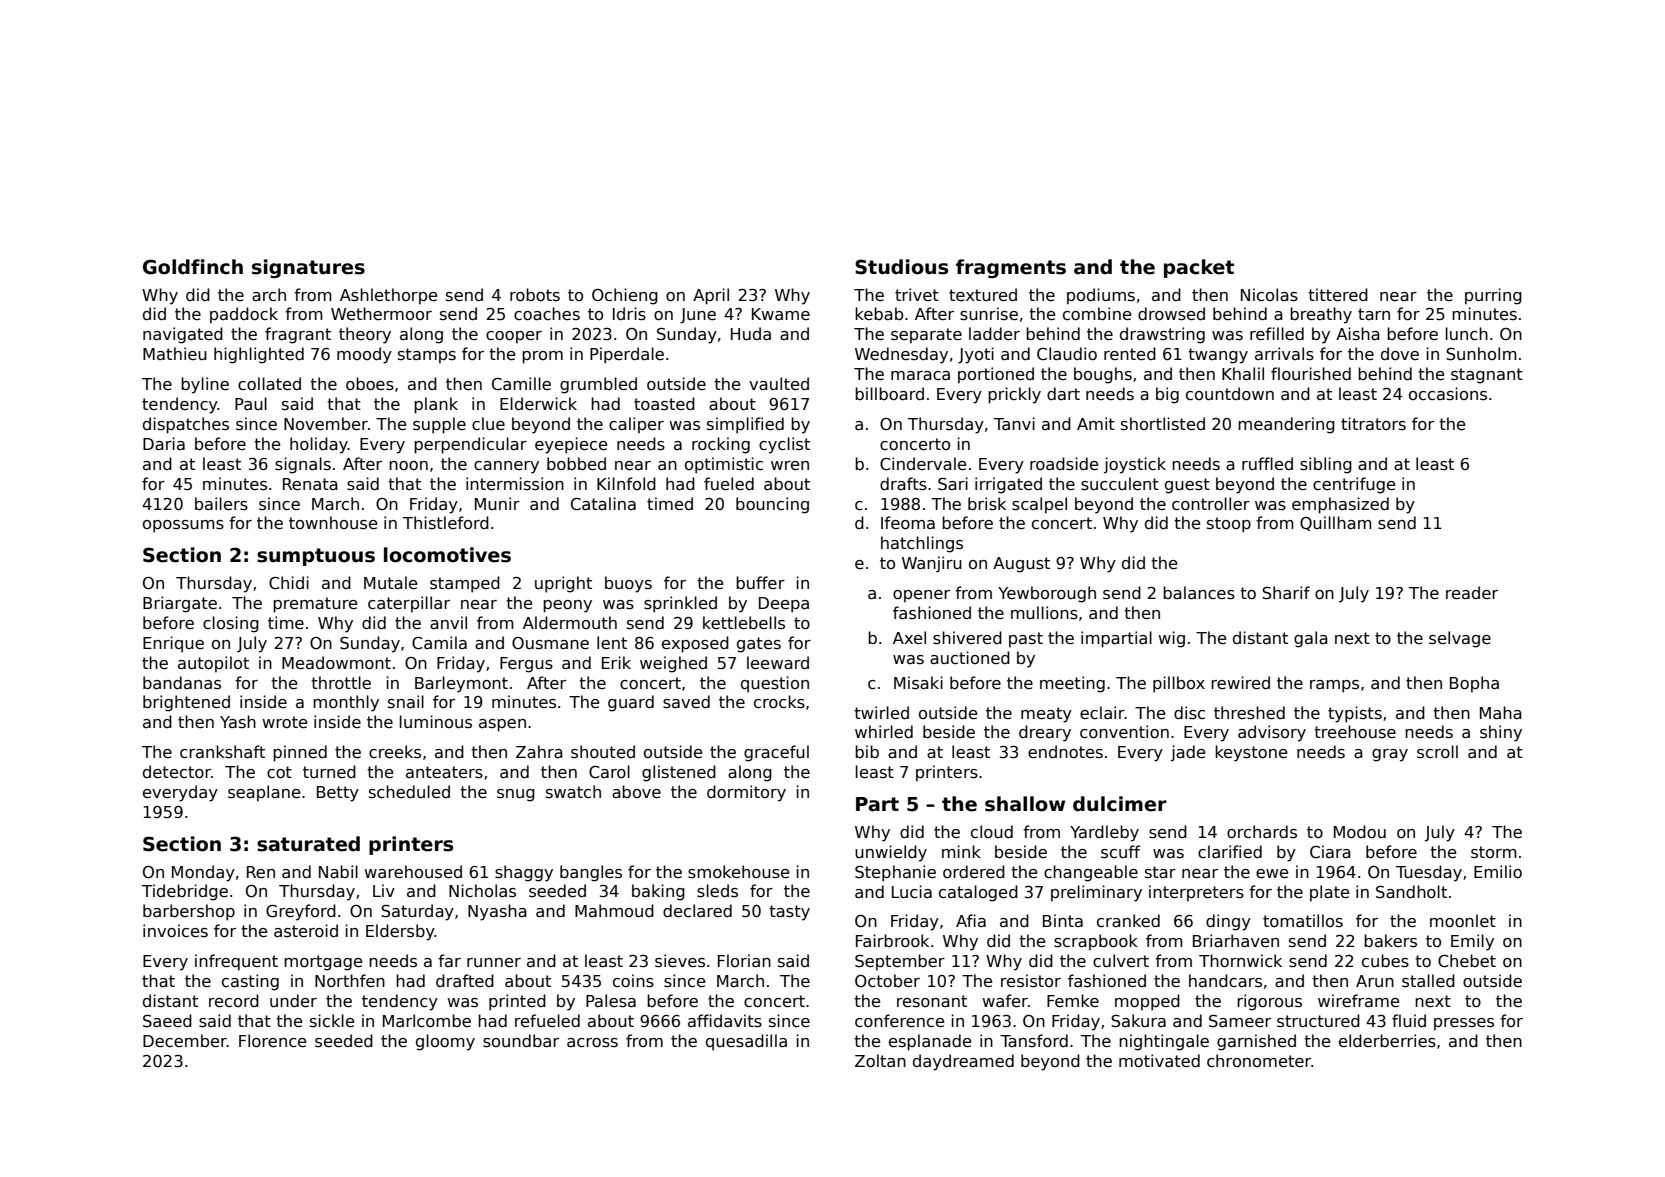 The height and width of the image is (1177, 1665). Describe the element at coordinates (502, 725) in the image. I see `aspen` at that location.
